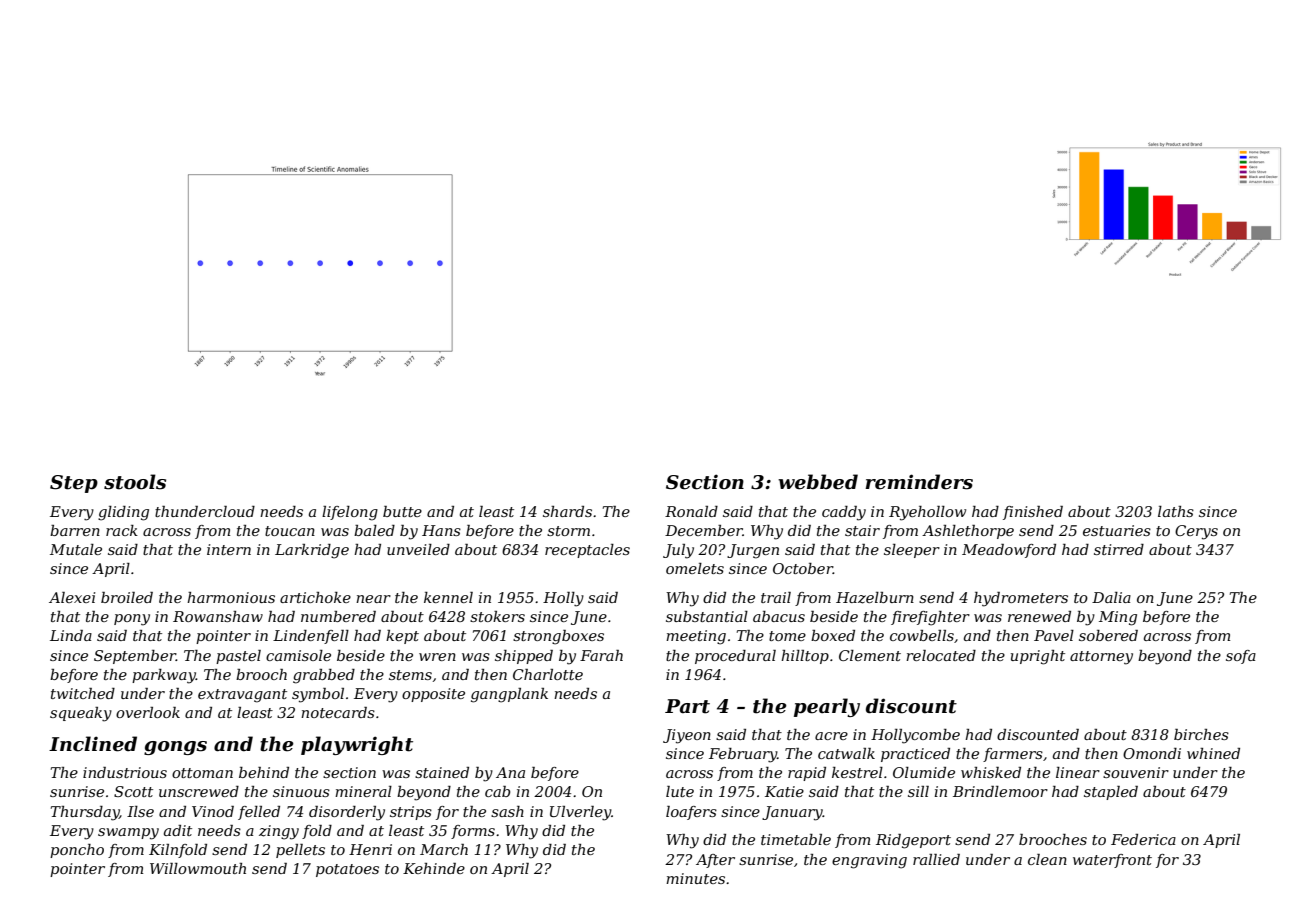 This screenshot has height=924, width=1308. Describe the element at coordinates (715, 861) in the screenshot. I see `After` at that location.
